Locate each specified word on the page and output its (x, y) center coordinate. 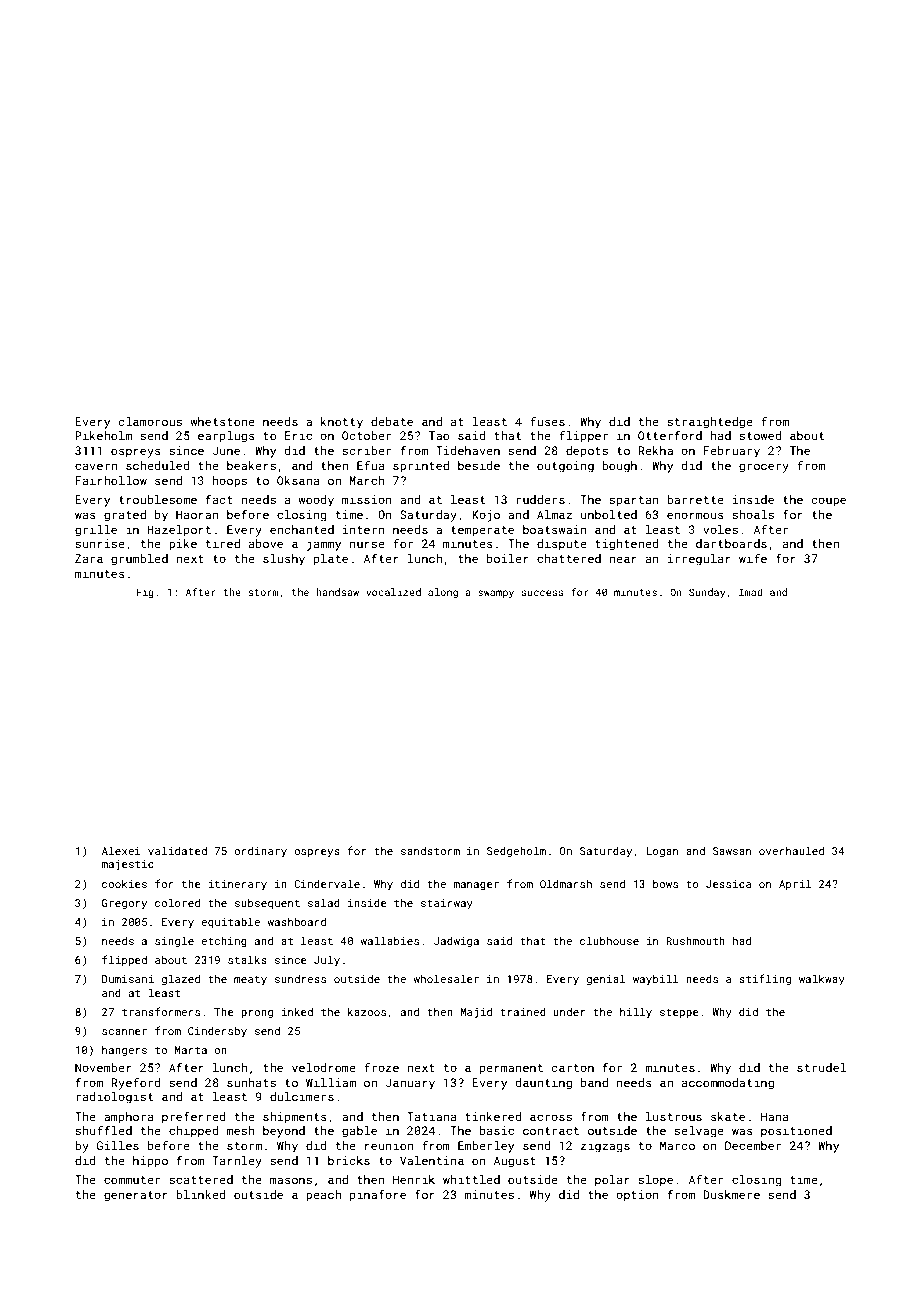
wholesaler (446, 978)
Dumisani (128, 979)
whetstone (222, 421)
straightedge (710, 423)
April (795, 884)
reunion (389, 1145)
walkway (822, 980)
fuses (547, 421)
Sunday (707, 593)
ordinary (260, 852)
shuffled (103, 1130)
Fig (145, 593)
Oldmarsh (566, 883)
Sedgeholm (516, 852)
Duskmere (731, 1194)
